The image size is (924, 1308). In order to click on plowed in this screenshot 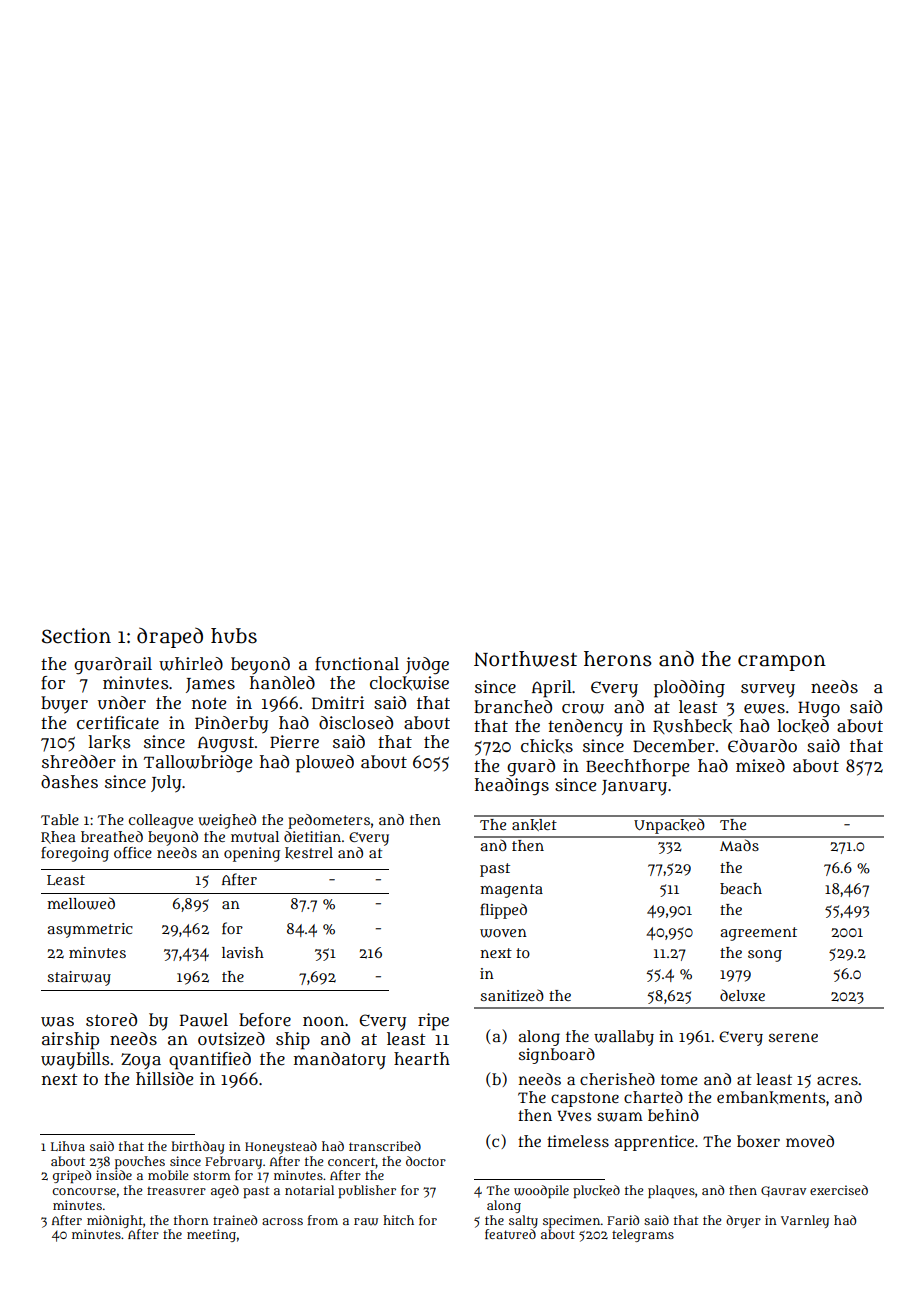, I will do `click(325, 764)`.
